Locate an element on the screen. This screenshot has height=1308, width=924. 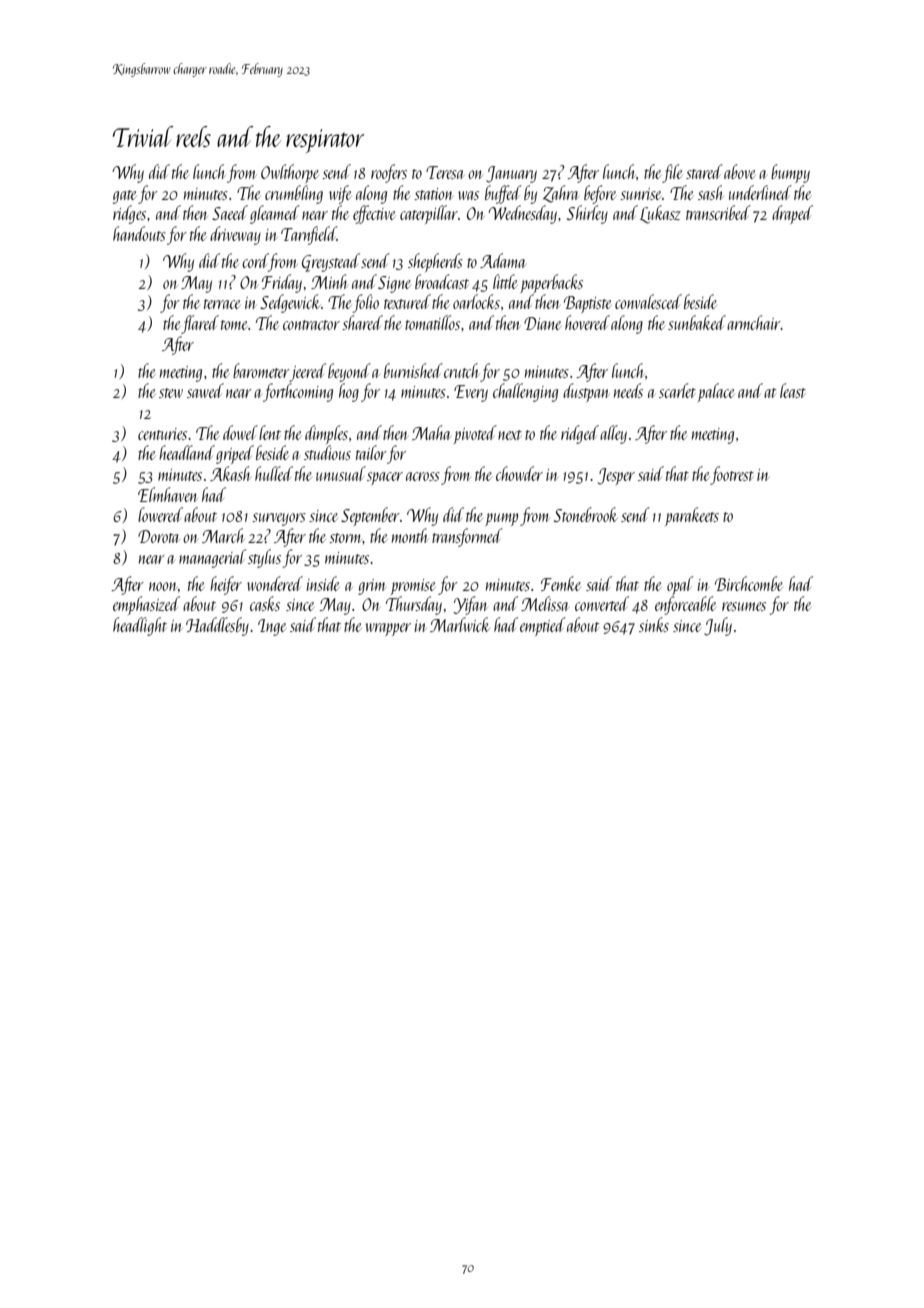
Greystead is located at coordinates (331, 262).
